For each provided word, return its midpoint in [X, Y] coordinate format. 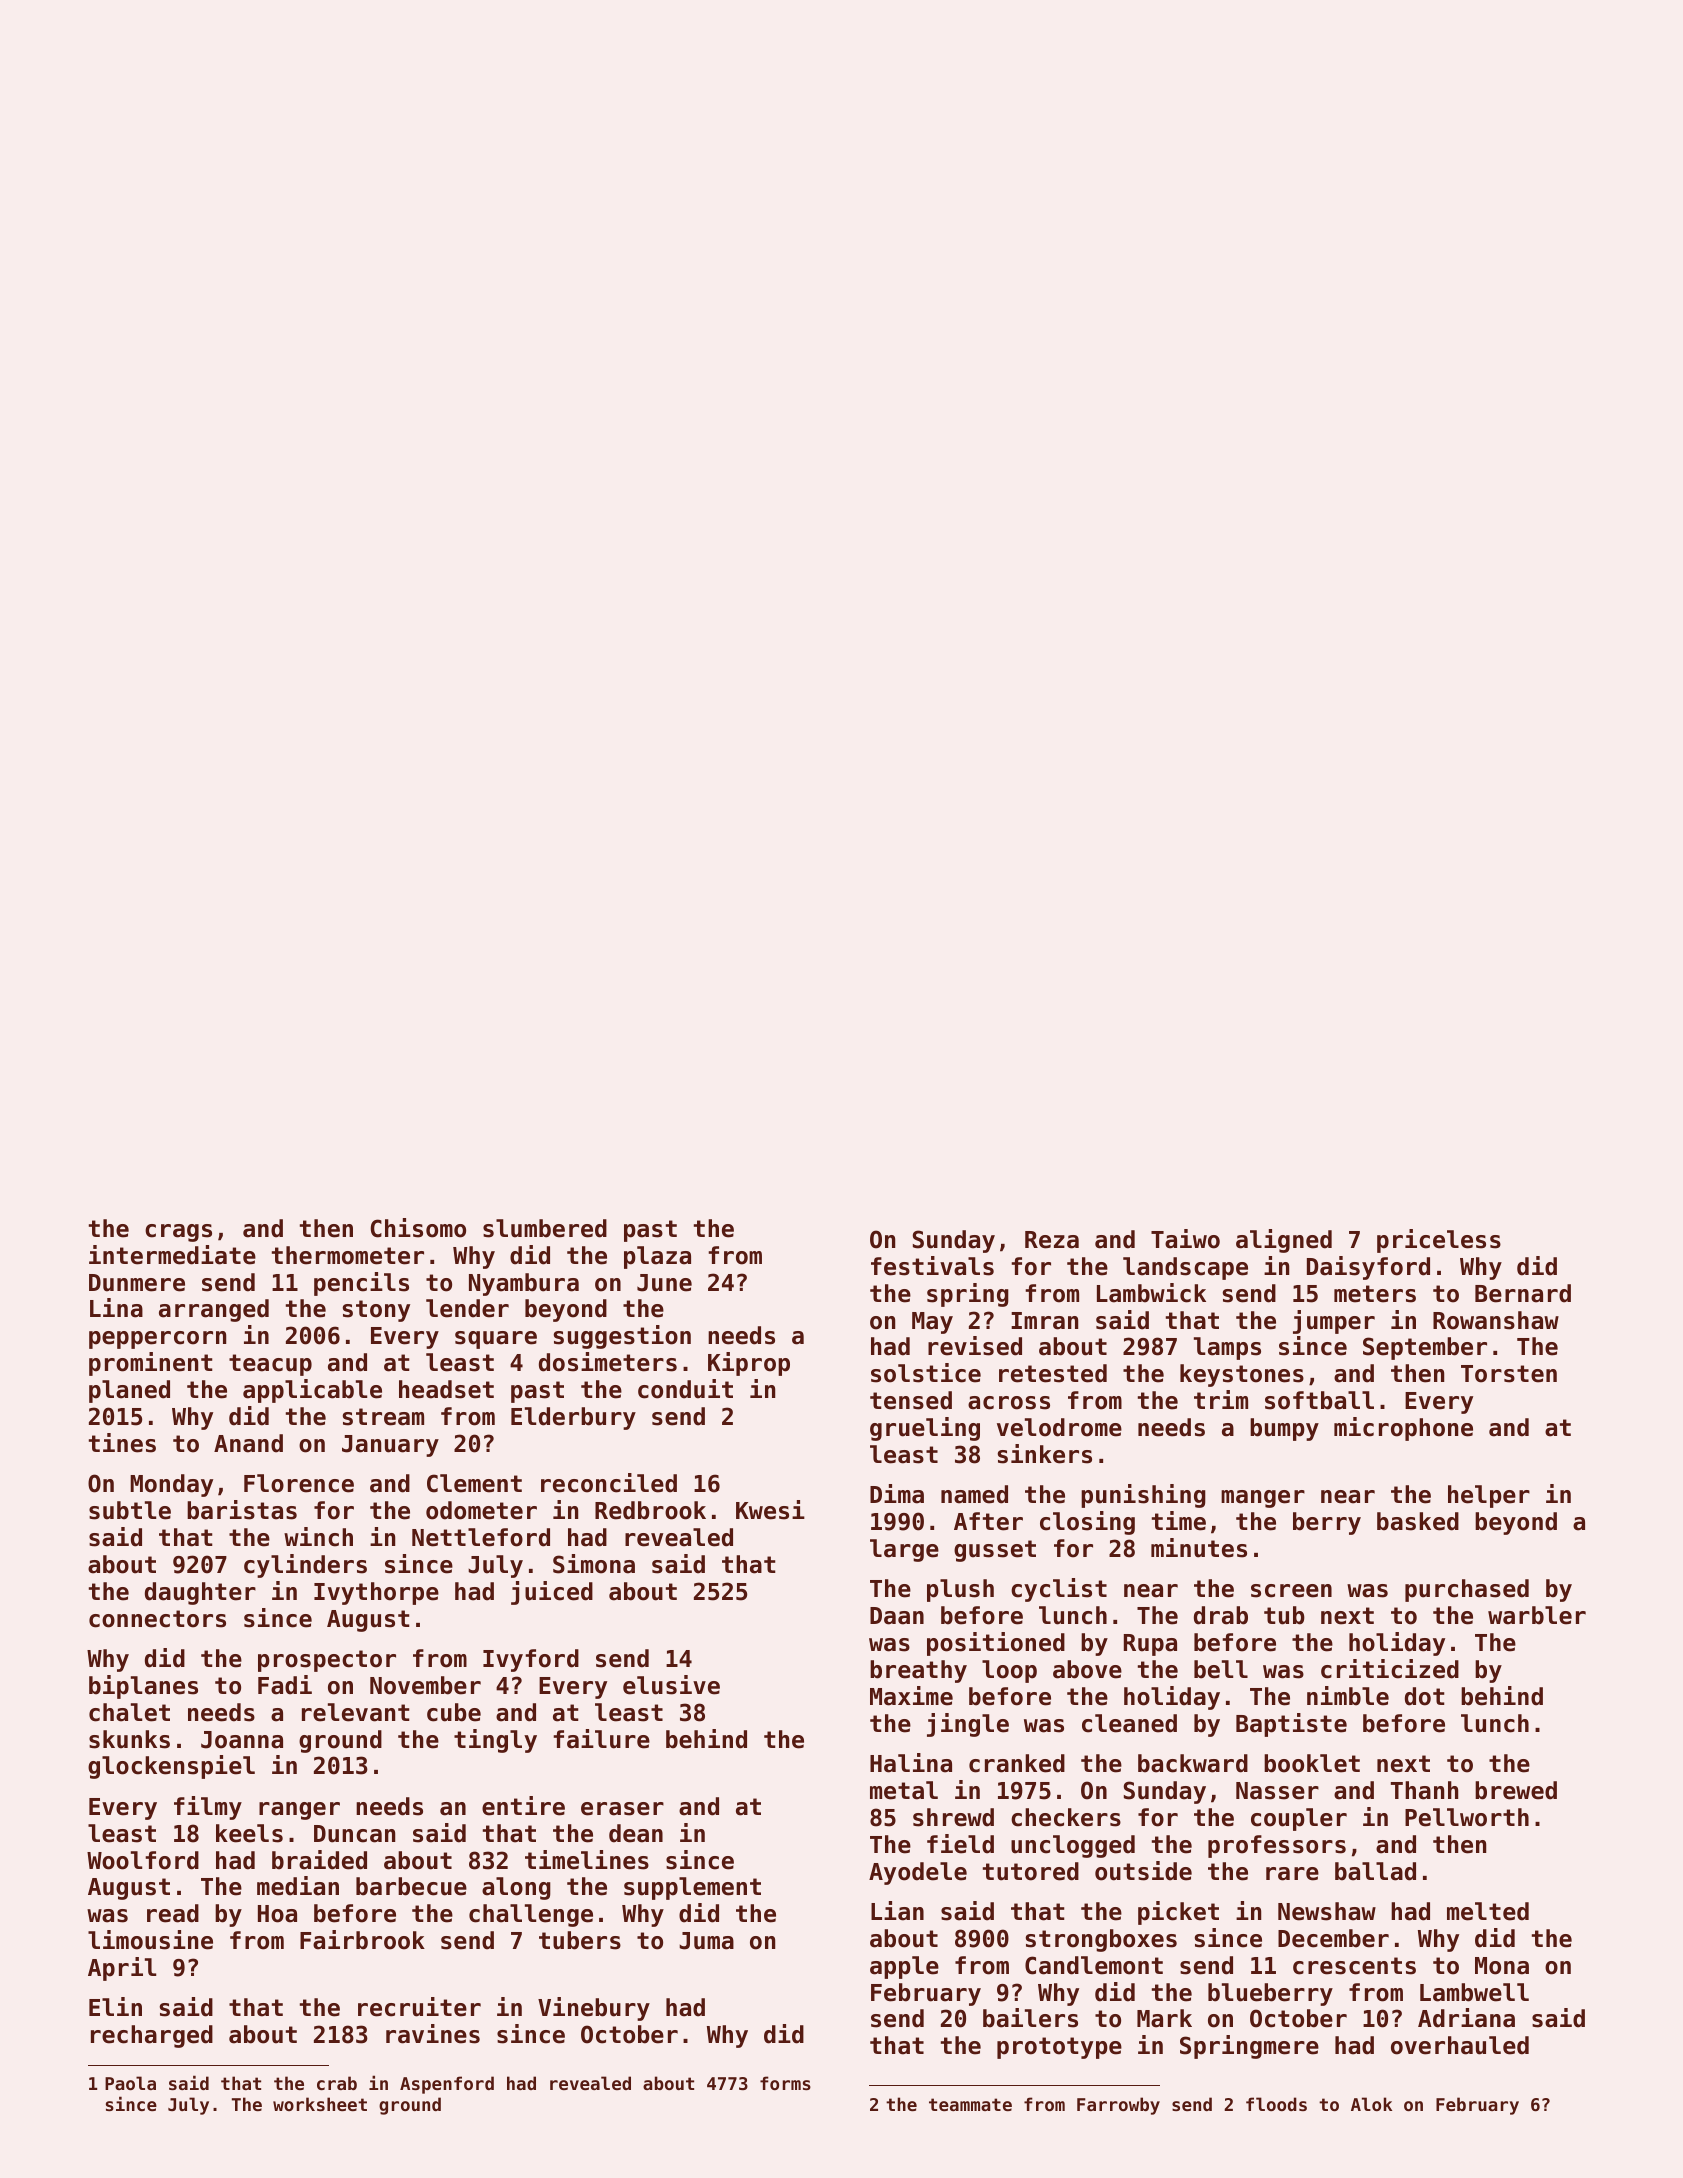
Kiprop [749, 1364]
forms [785, 2083]
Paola [130, 2083]
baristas [242, 1510]
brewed [1516, 1790]
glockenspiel [171, 1767]
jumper [1334, 1322]
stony [376, 1311]
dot [1425, 1696]
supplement [692, 1888]
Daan [897, 1616]
